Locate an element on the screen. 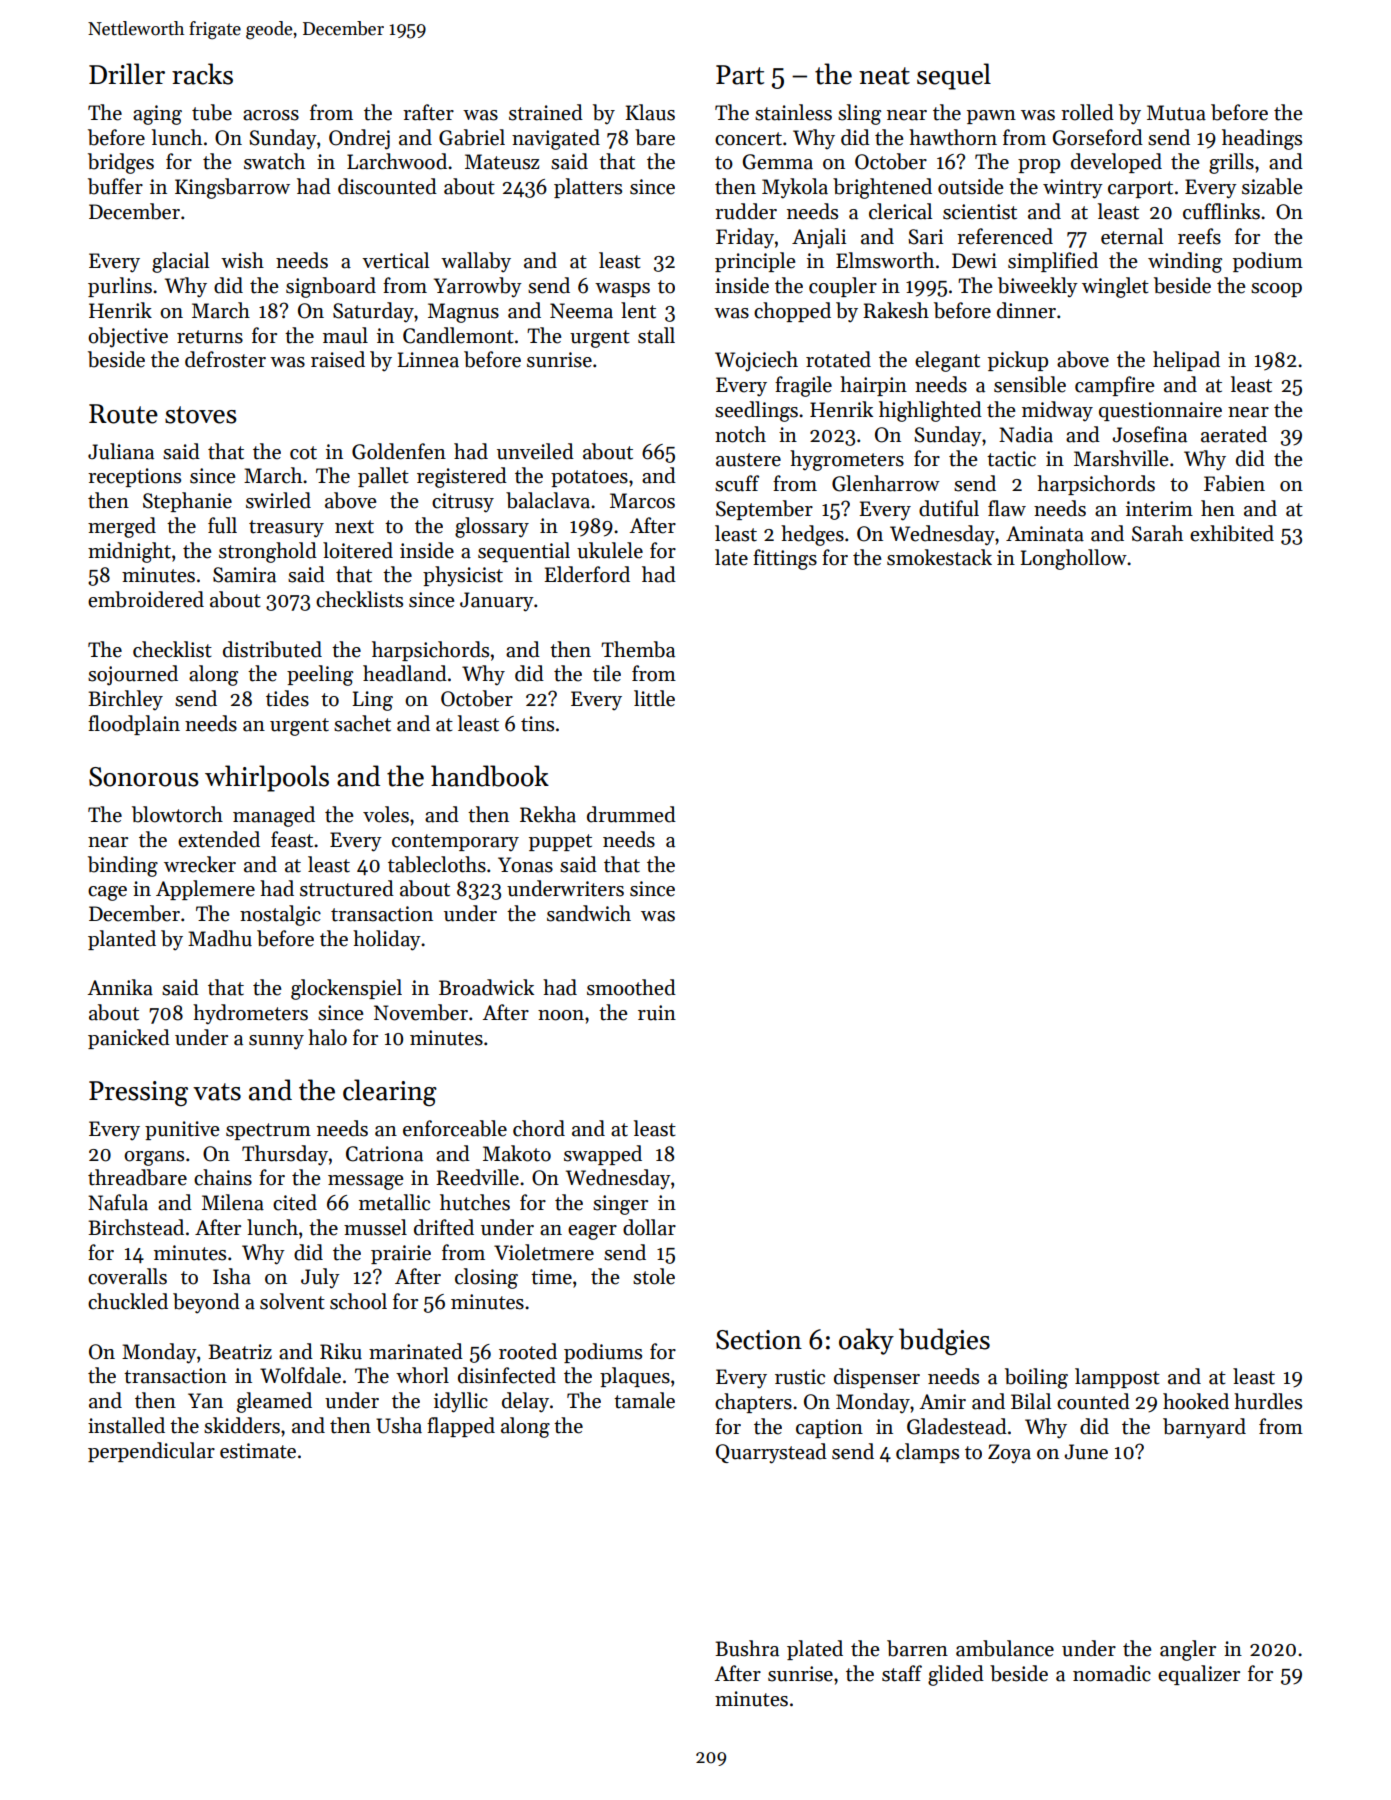 The width and height of the screenshot is (1391, 1800). swapped is located at coordinates (603, 1155).
